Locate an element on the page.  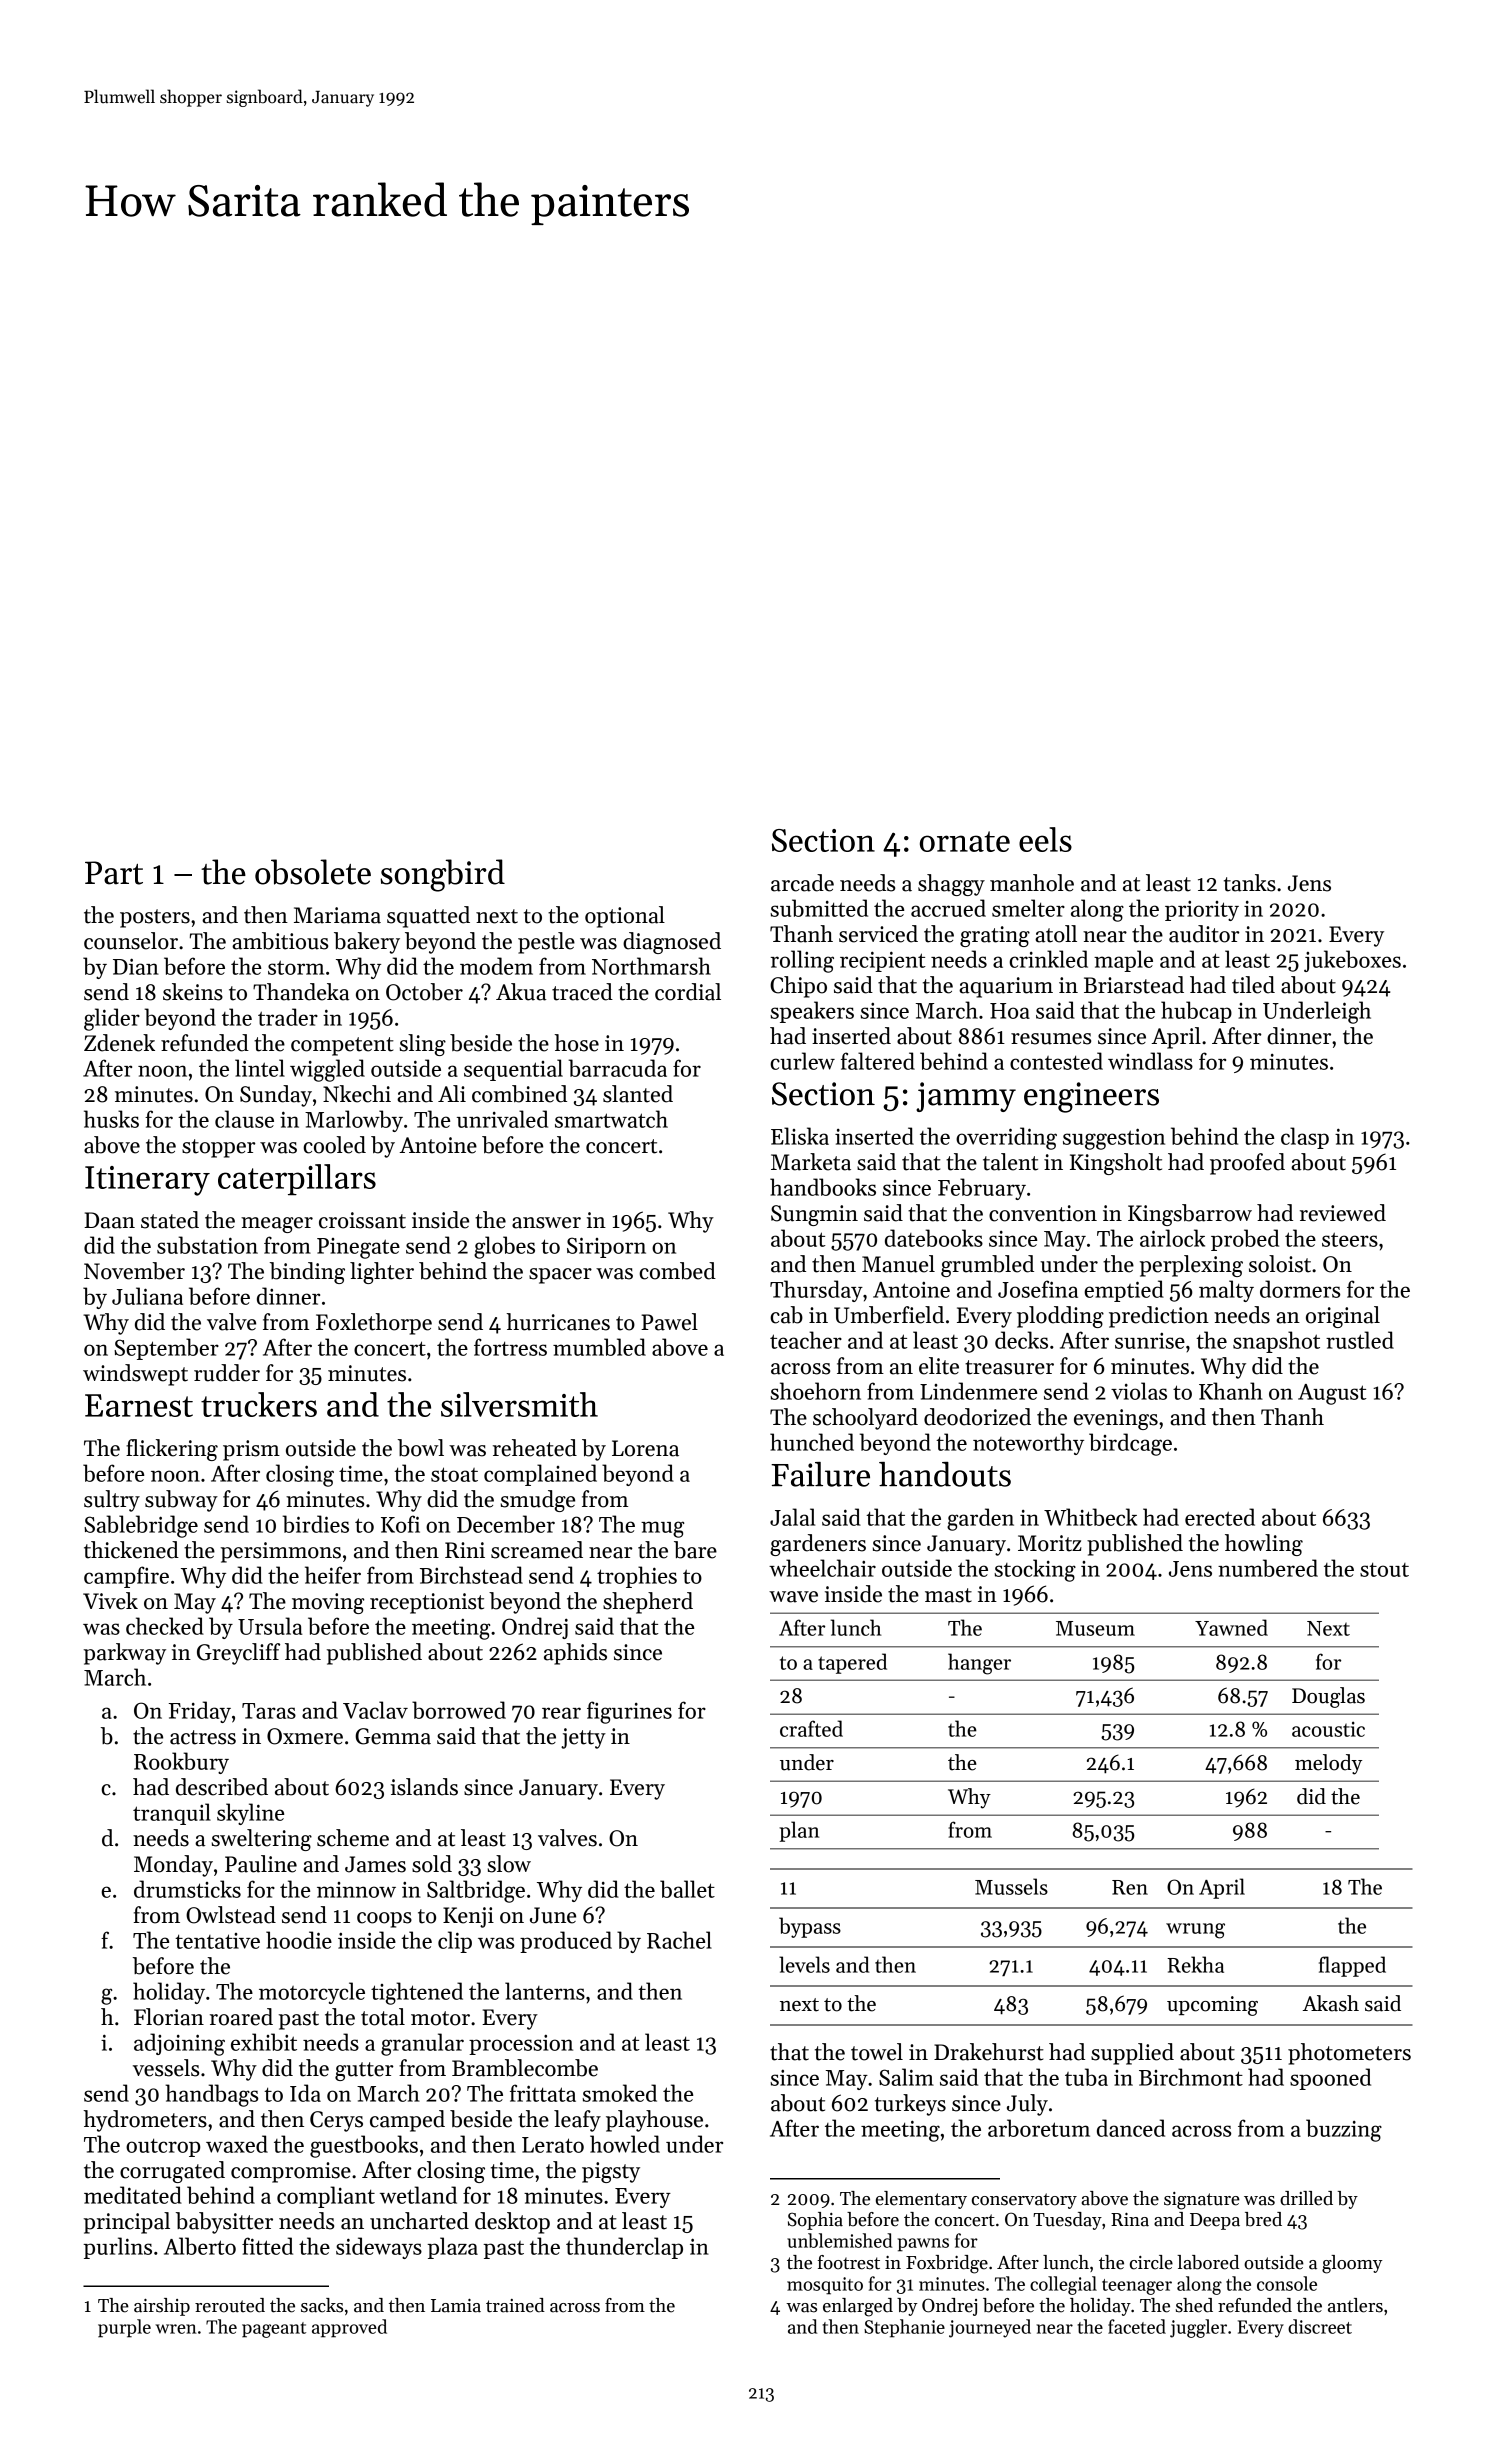
Taras is located at coordinates (269, 1711).
